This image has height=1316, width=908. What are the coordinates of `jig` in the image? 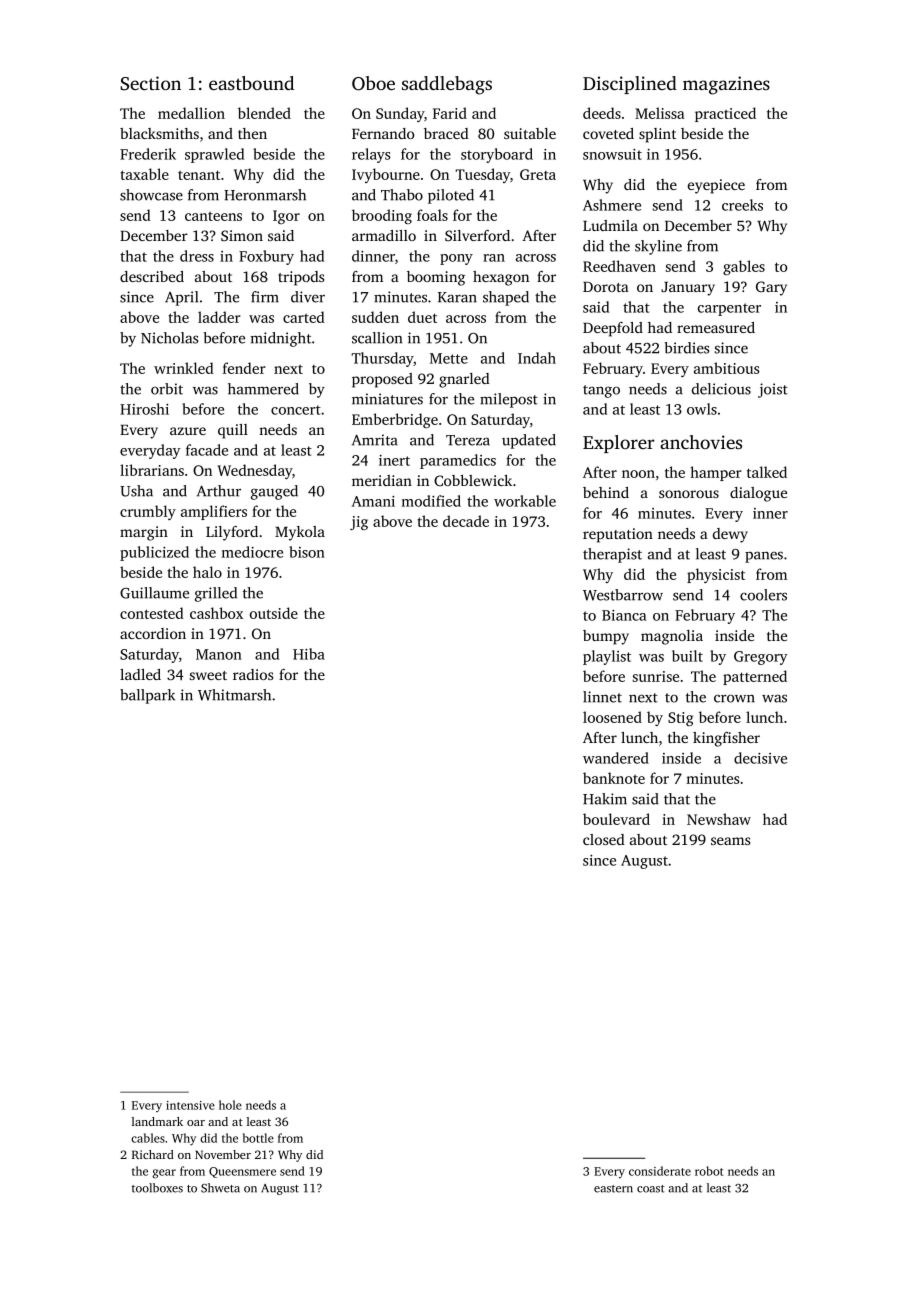 It's located at (359, 523).
